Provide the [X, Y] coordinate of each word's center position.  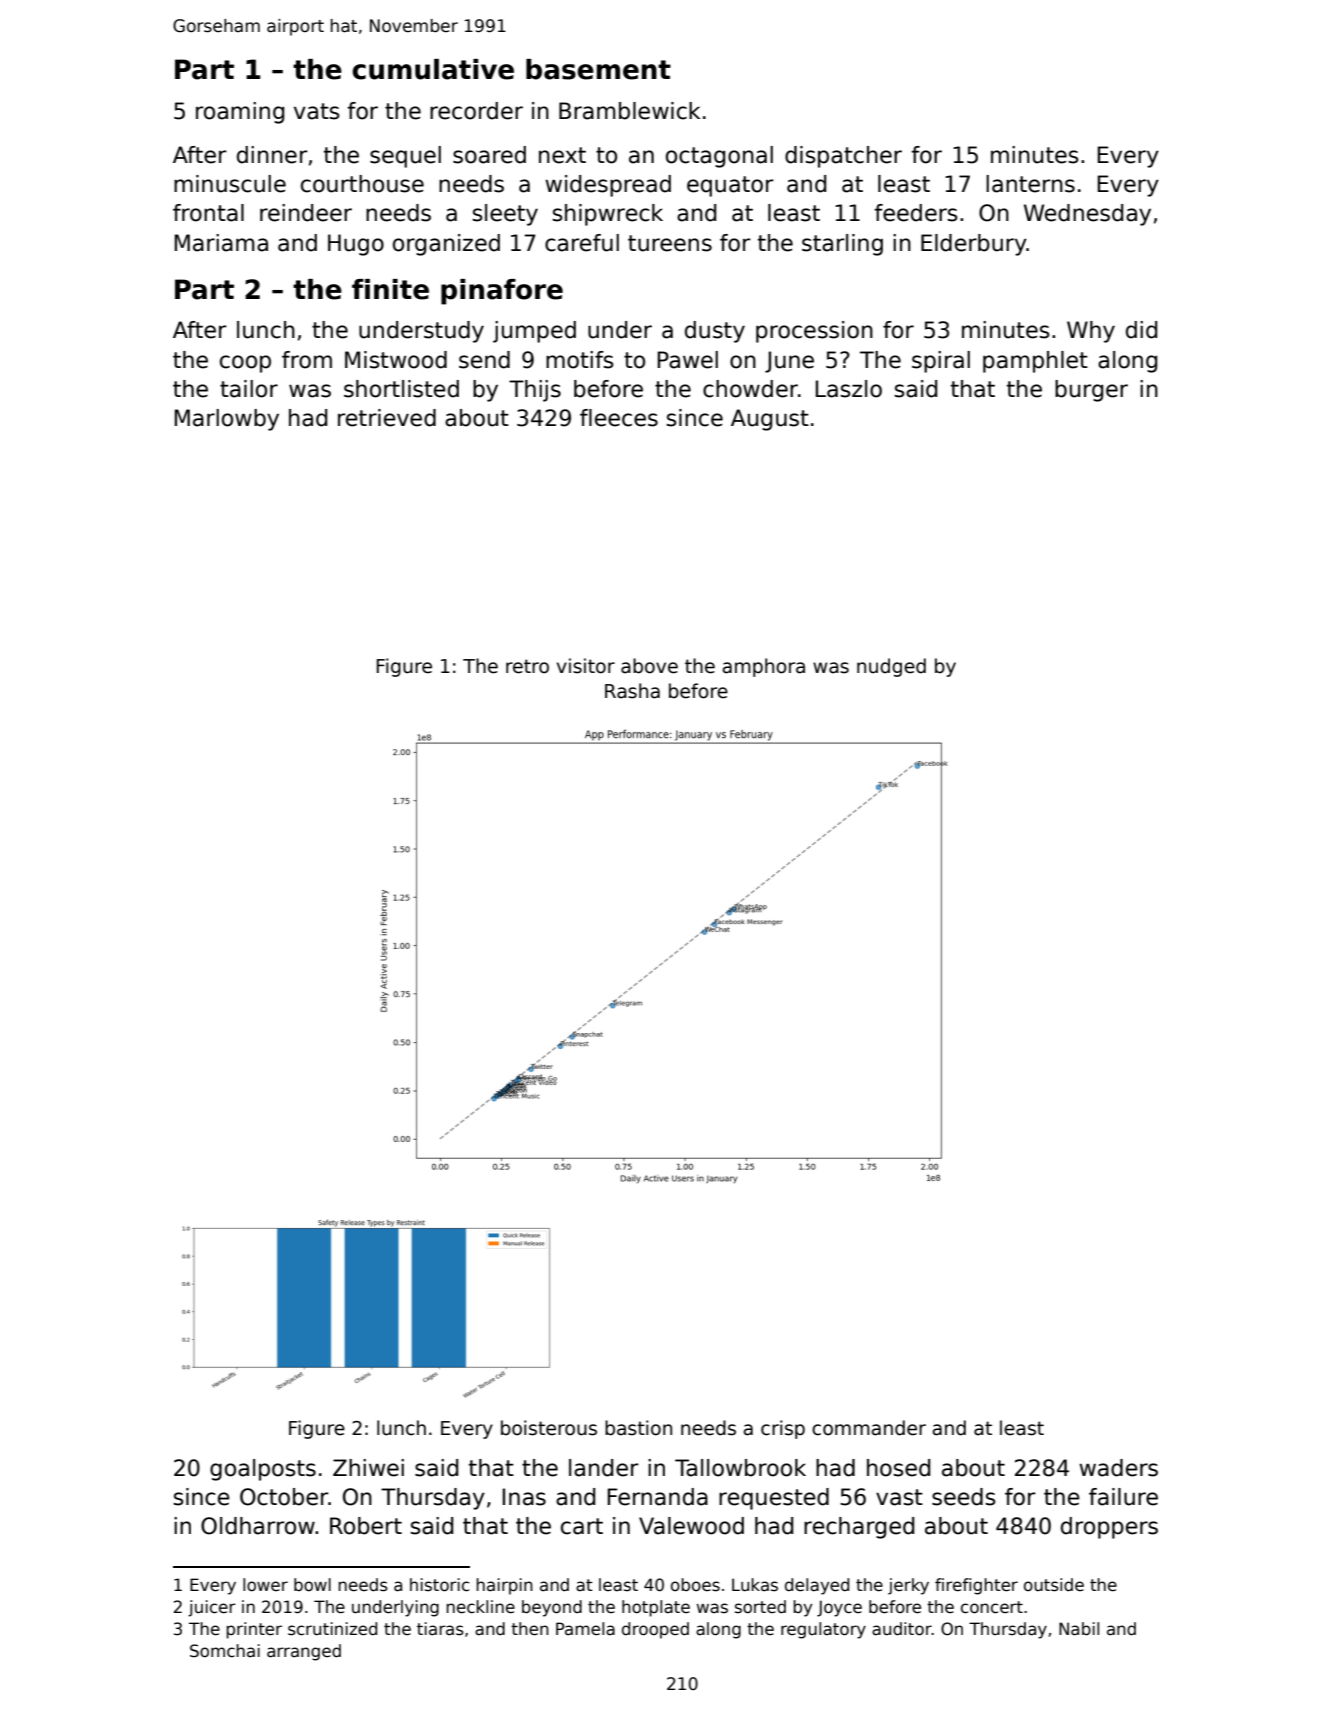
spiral [941, 362]
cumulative [433, 69]
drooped [655, 1630]
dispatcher [843, 157]
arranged [304, 1652]
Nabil [1079, 1629]
